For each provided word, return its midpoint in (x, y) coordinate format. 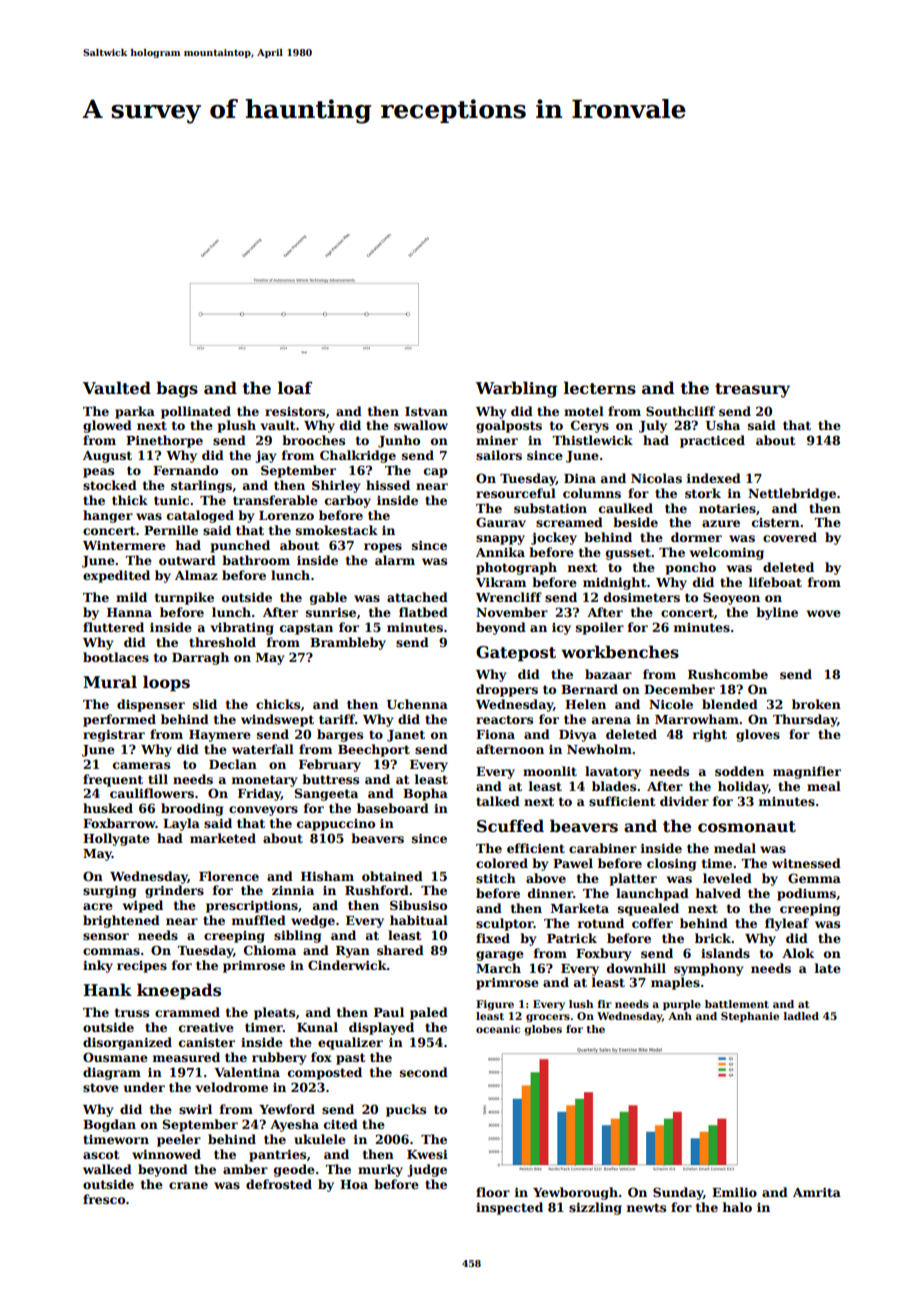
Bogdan (109, 1125)
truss (132, 1012)
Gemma (814, 878)
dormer (696, 537)
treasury (752, 390)
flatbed (423, 612)
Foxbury (603, 954)
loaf (295, 388)
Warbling (516, 389)
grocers (548, 1018)
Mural (110, 681)
